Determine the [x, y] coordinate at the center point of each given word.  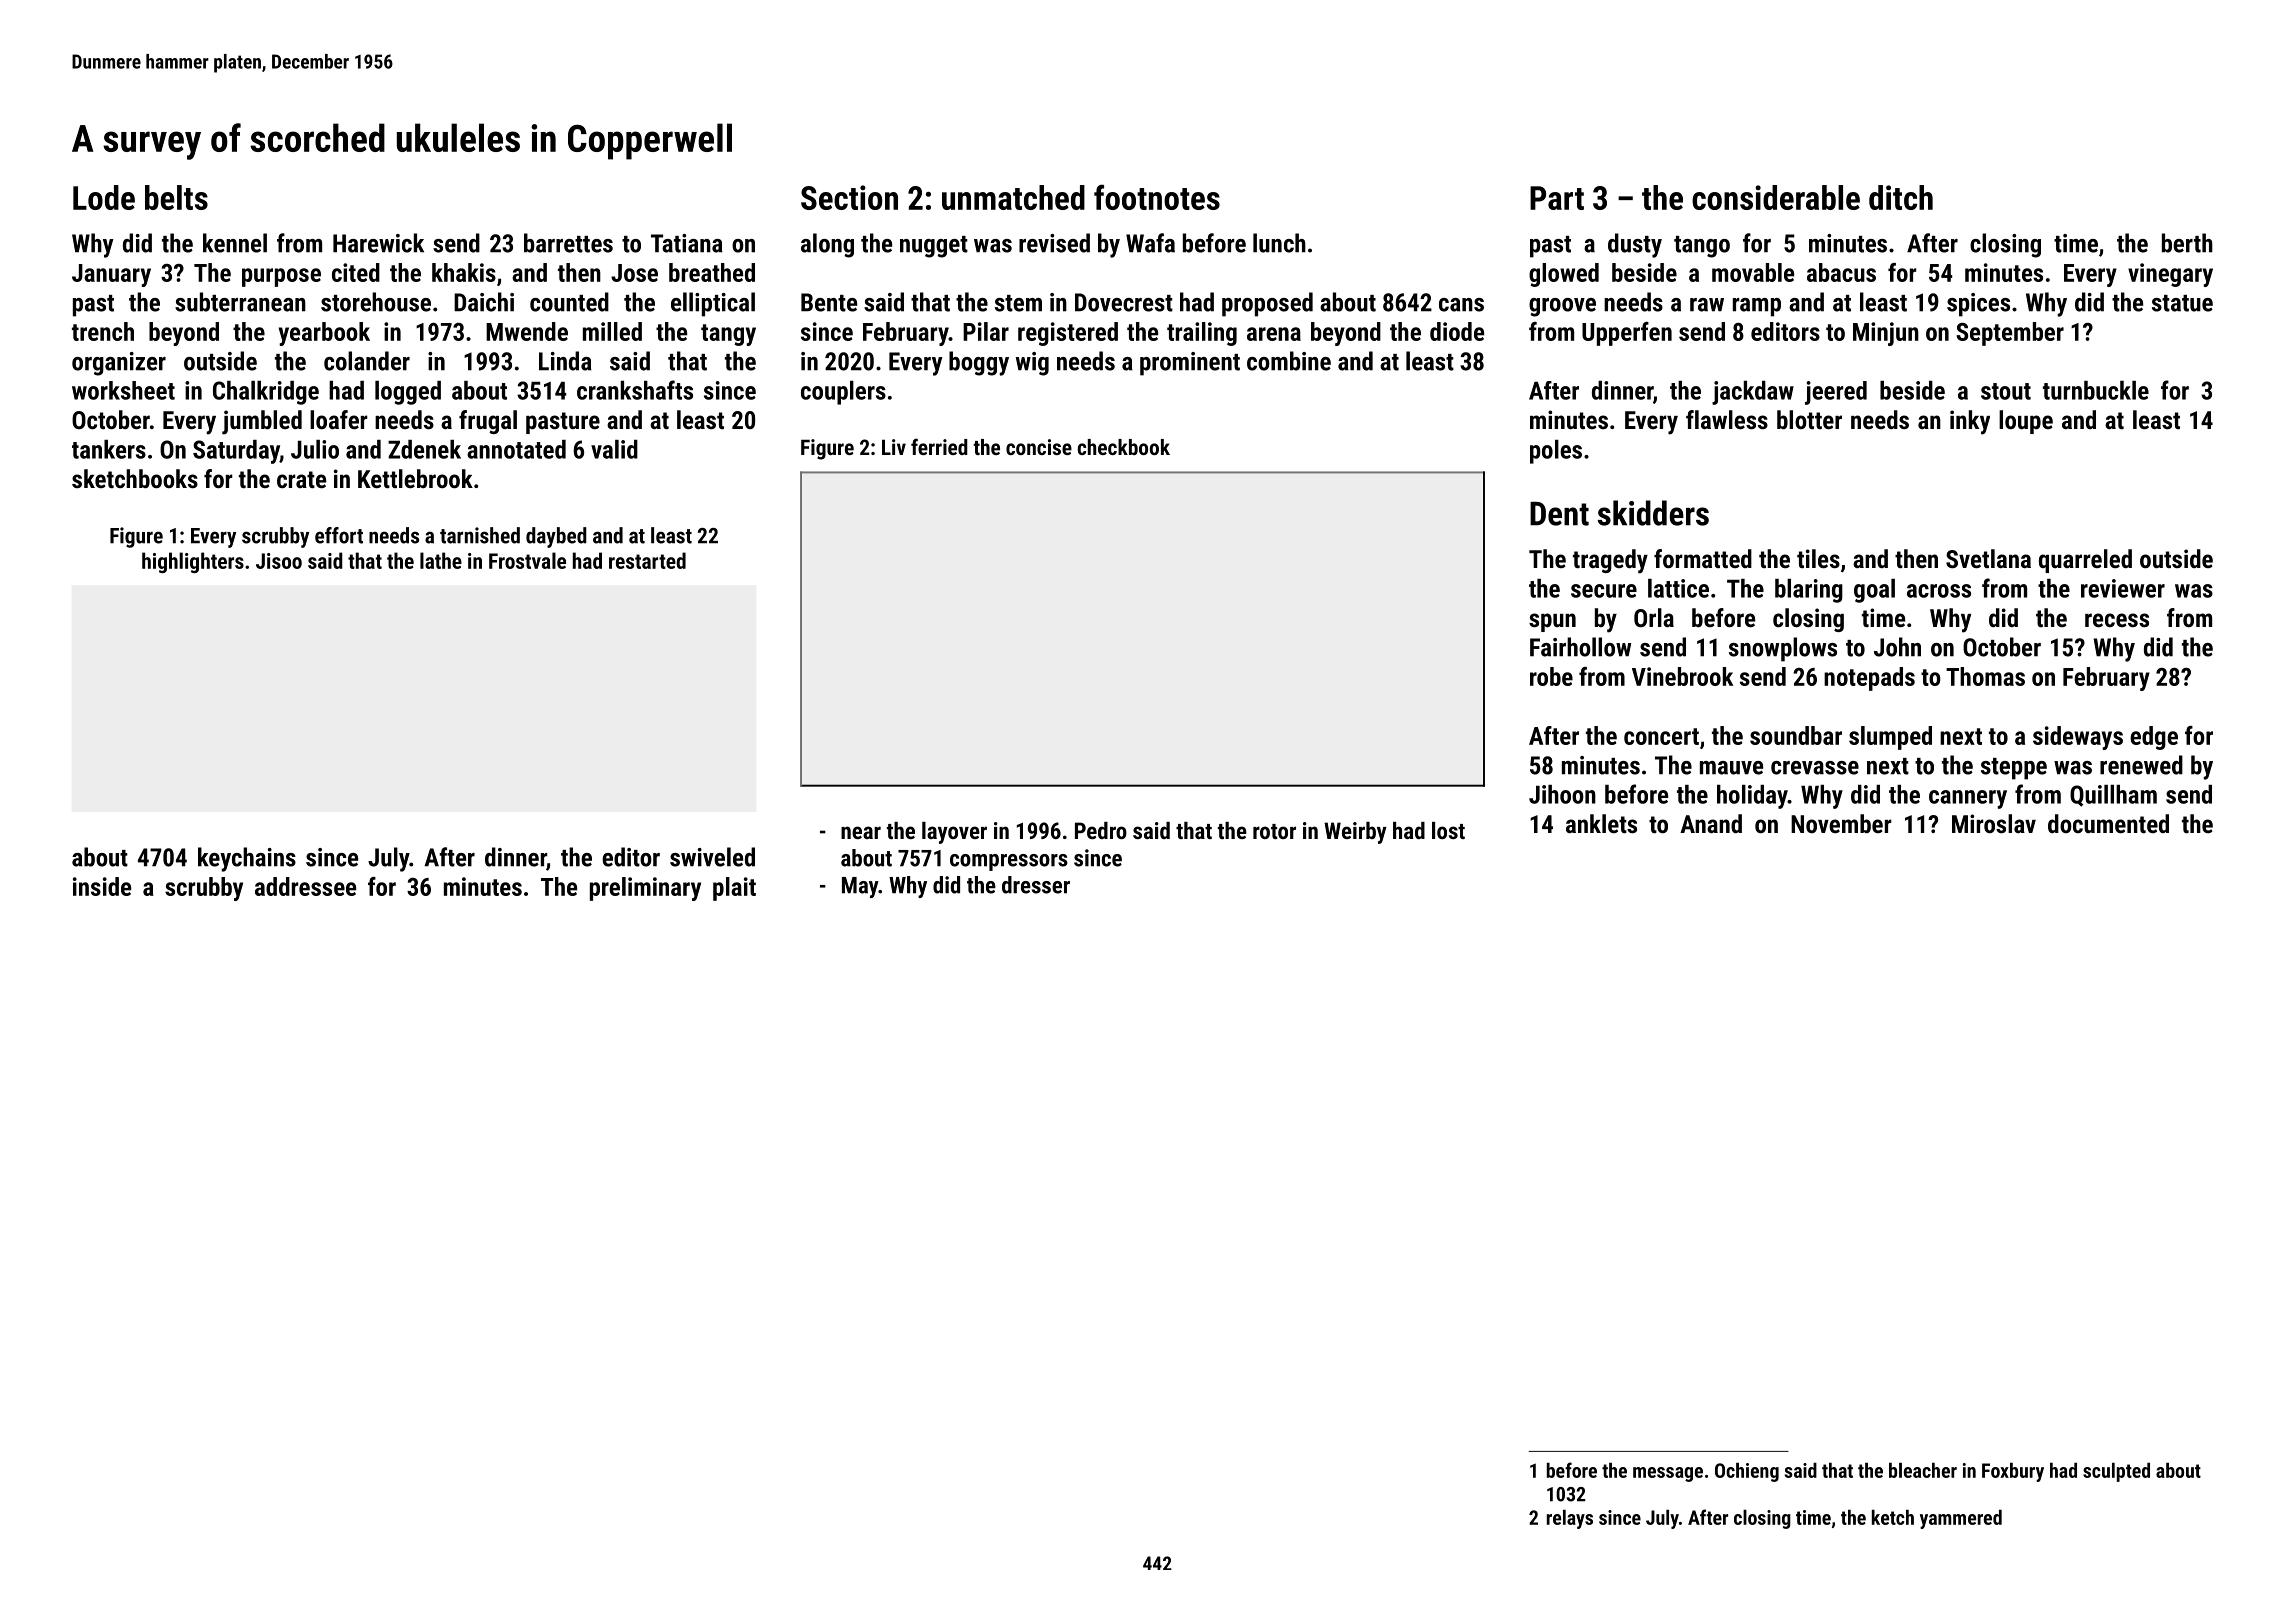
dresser [1036, 885]
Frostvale [527, 560]
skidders [1653, 513]
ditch [1901, 197]
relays [1570, 1519]
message [1668, 1474]
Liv [894, 447]
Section [849, 197]
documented [2108, 823]
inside [102, 886]
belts [176, 197]
